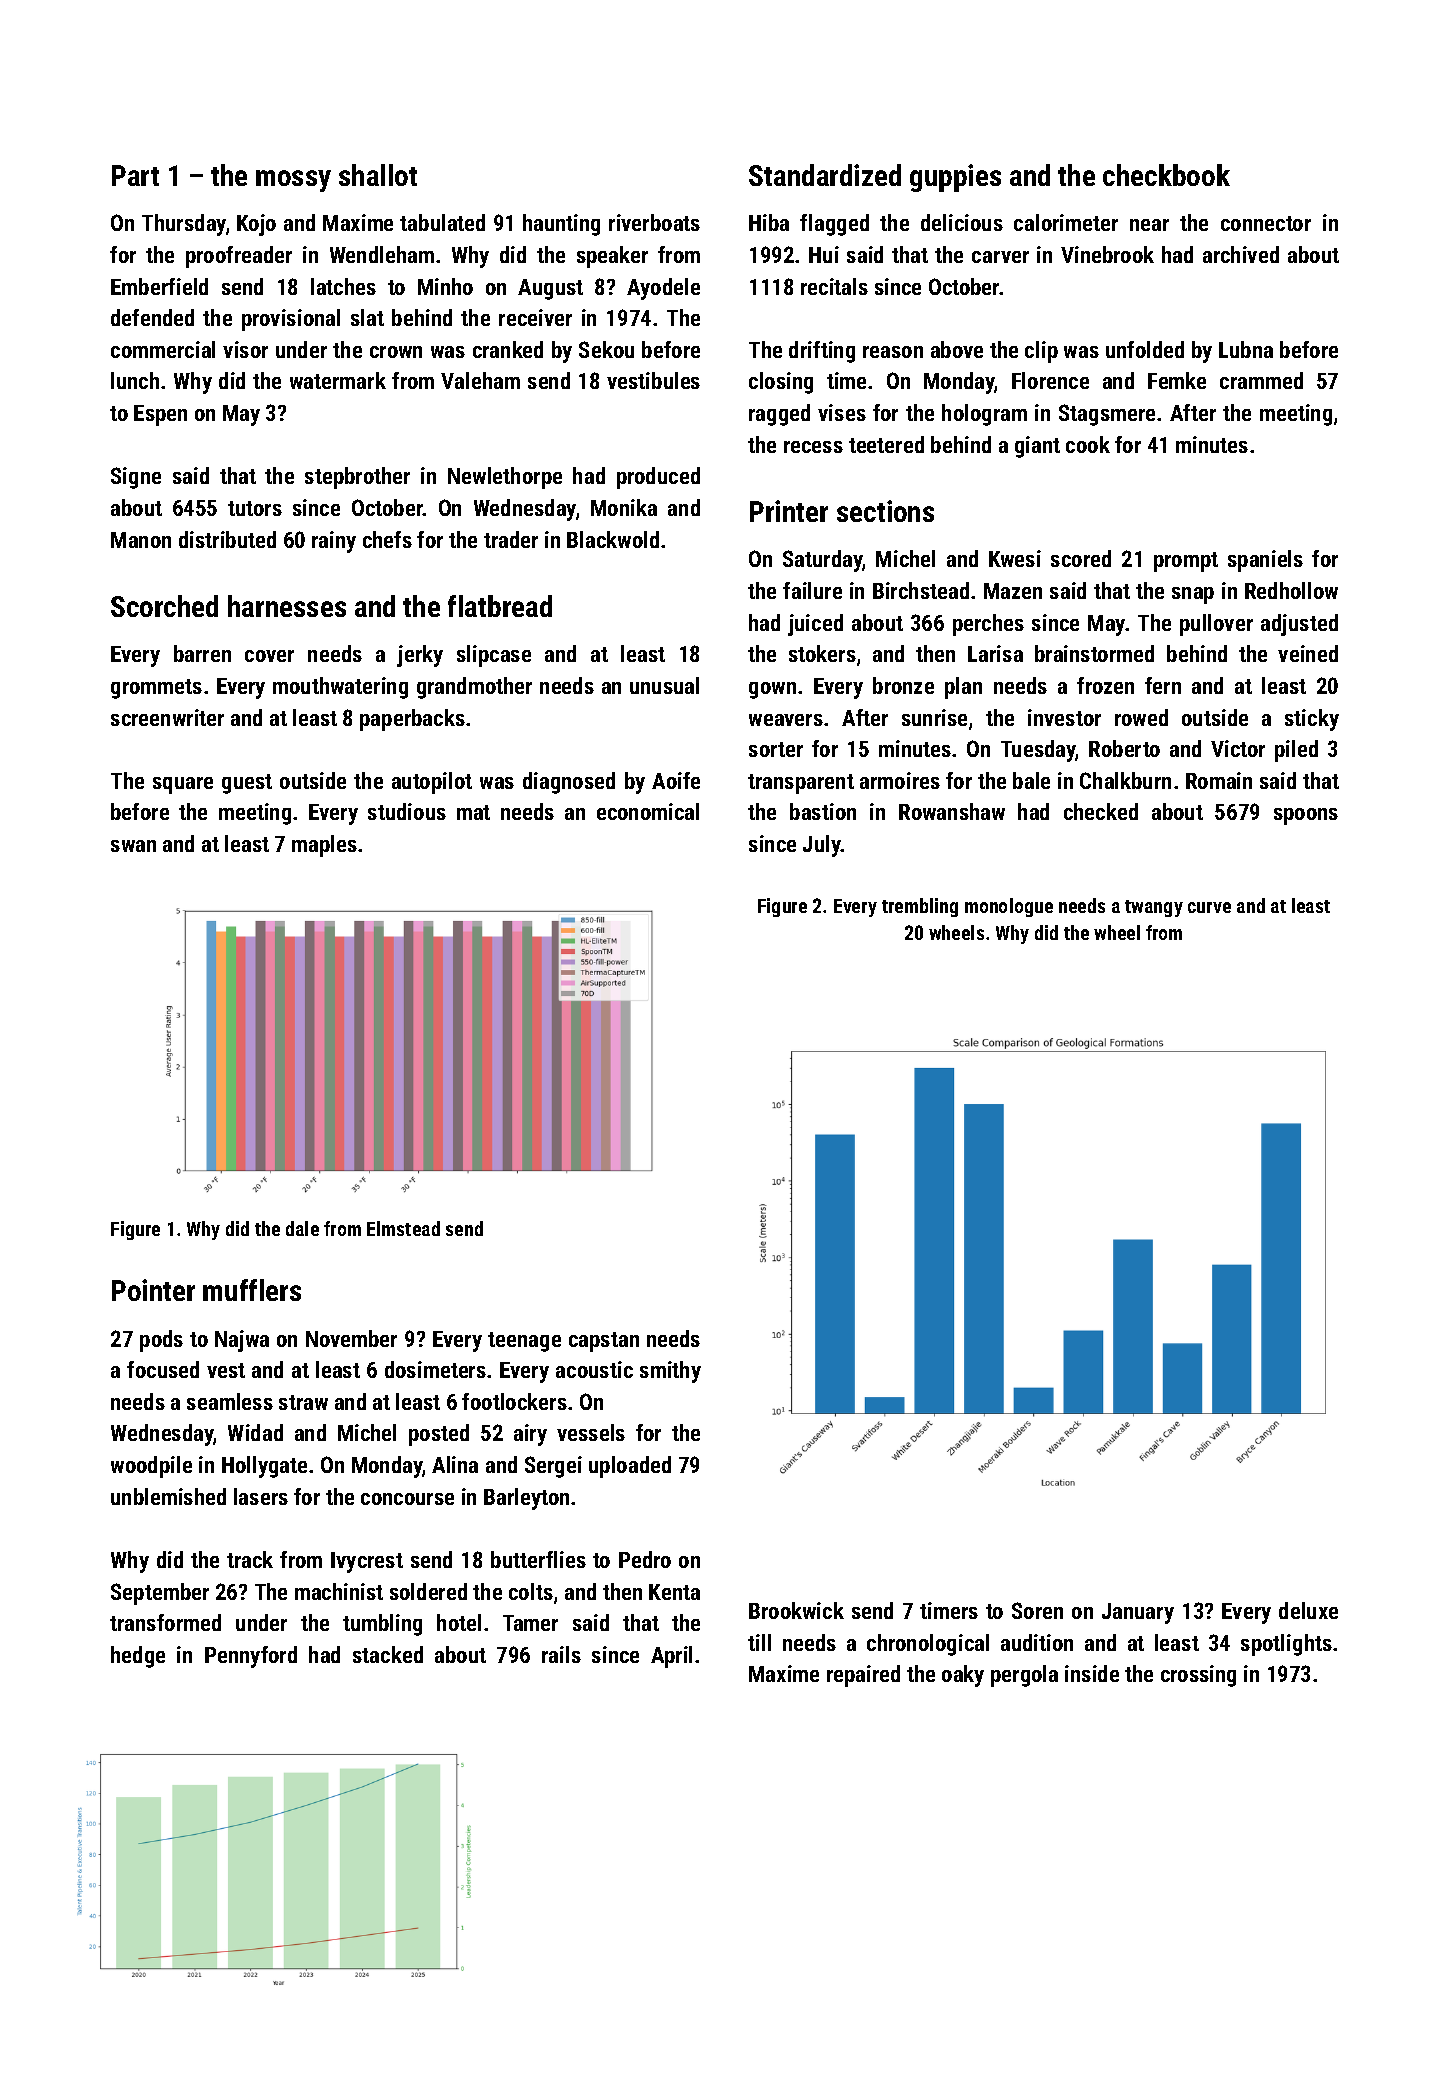 This screenshot has height=2100, width=1450. Describe the element at coordinates (1266, 223) in the screenshot. I see `connector` at that location.
